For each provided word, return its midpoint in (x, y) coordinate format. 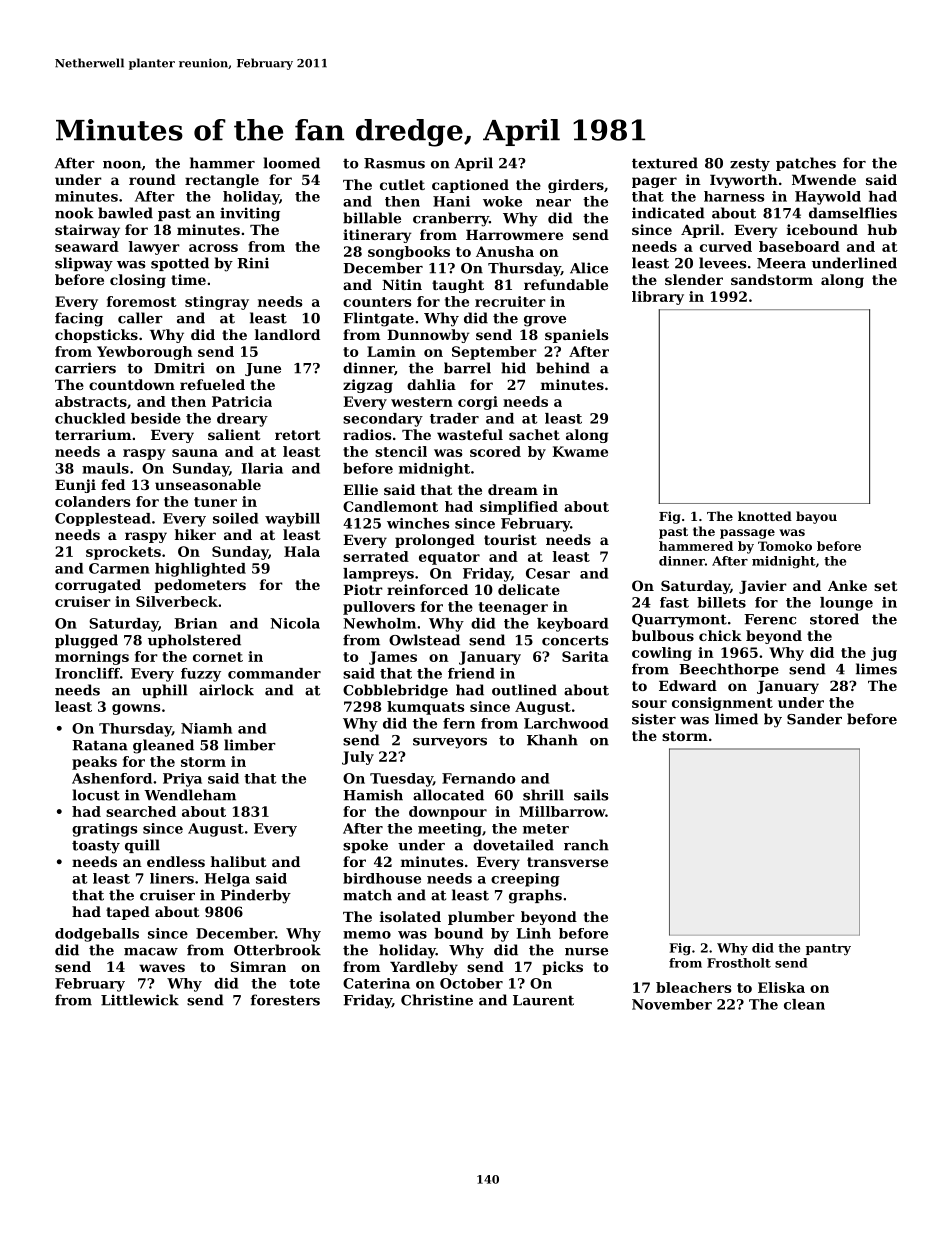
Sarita (585, 656)
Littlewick (140, 1000)
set (886, 586)
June (263, 369)
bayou (816, 517)
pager (654, 182)
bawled (125, 213)
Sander (814, 719)
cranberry (451, 219)
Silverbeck (177, 601)
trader (454, 418)
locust (96, 795)
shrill (543, 795)
